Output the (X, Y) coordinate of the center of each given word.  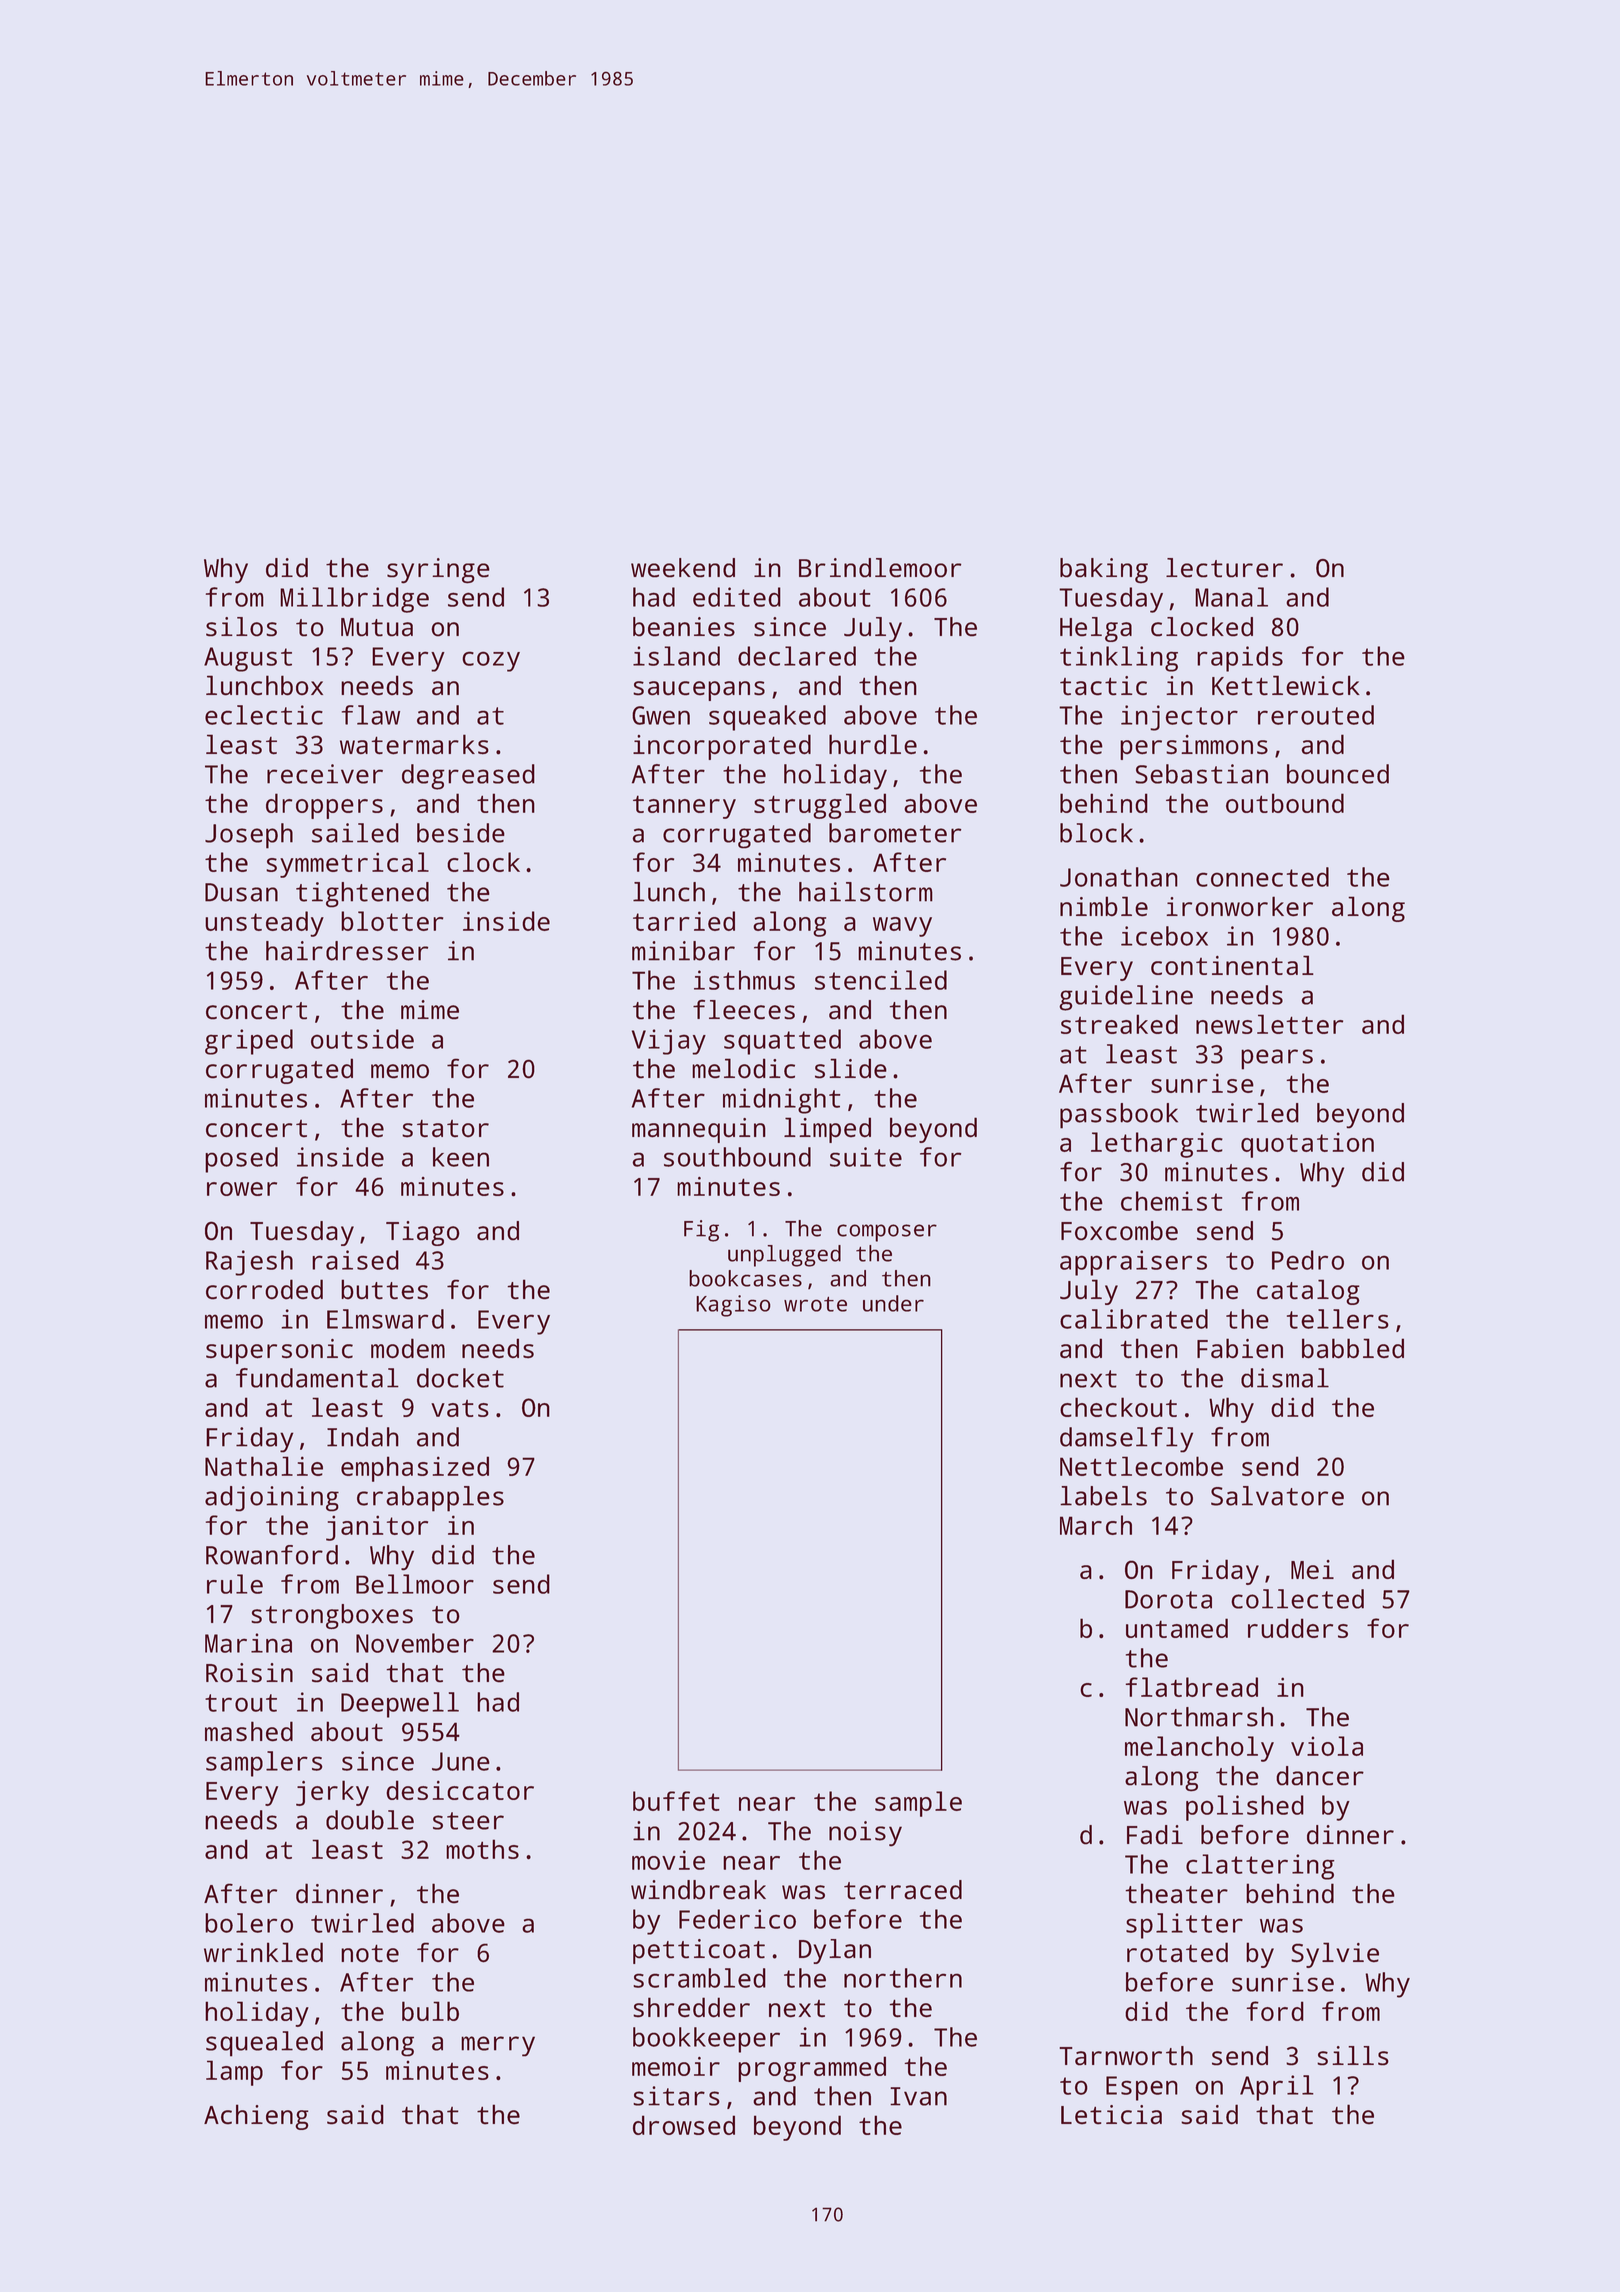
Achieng (256, 2117)
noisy (865, 1834)
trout (241, 1703)
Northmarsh (1199, 1717)
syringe (438, 571)
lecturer (1224, 568)
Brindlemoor (880, 568)
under (893, 1303)
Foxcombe (1119, 1231)
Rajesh (249, 1263)
